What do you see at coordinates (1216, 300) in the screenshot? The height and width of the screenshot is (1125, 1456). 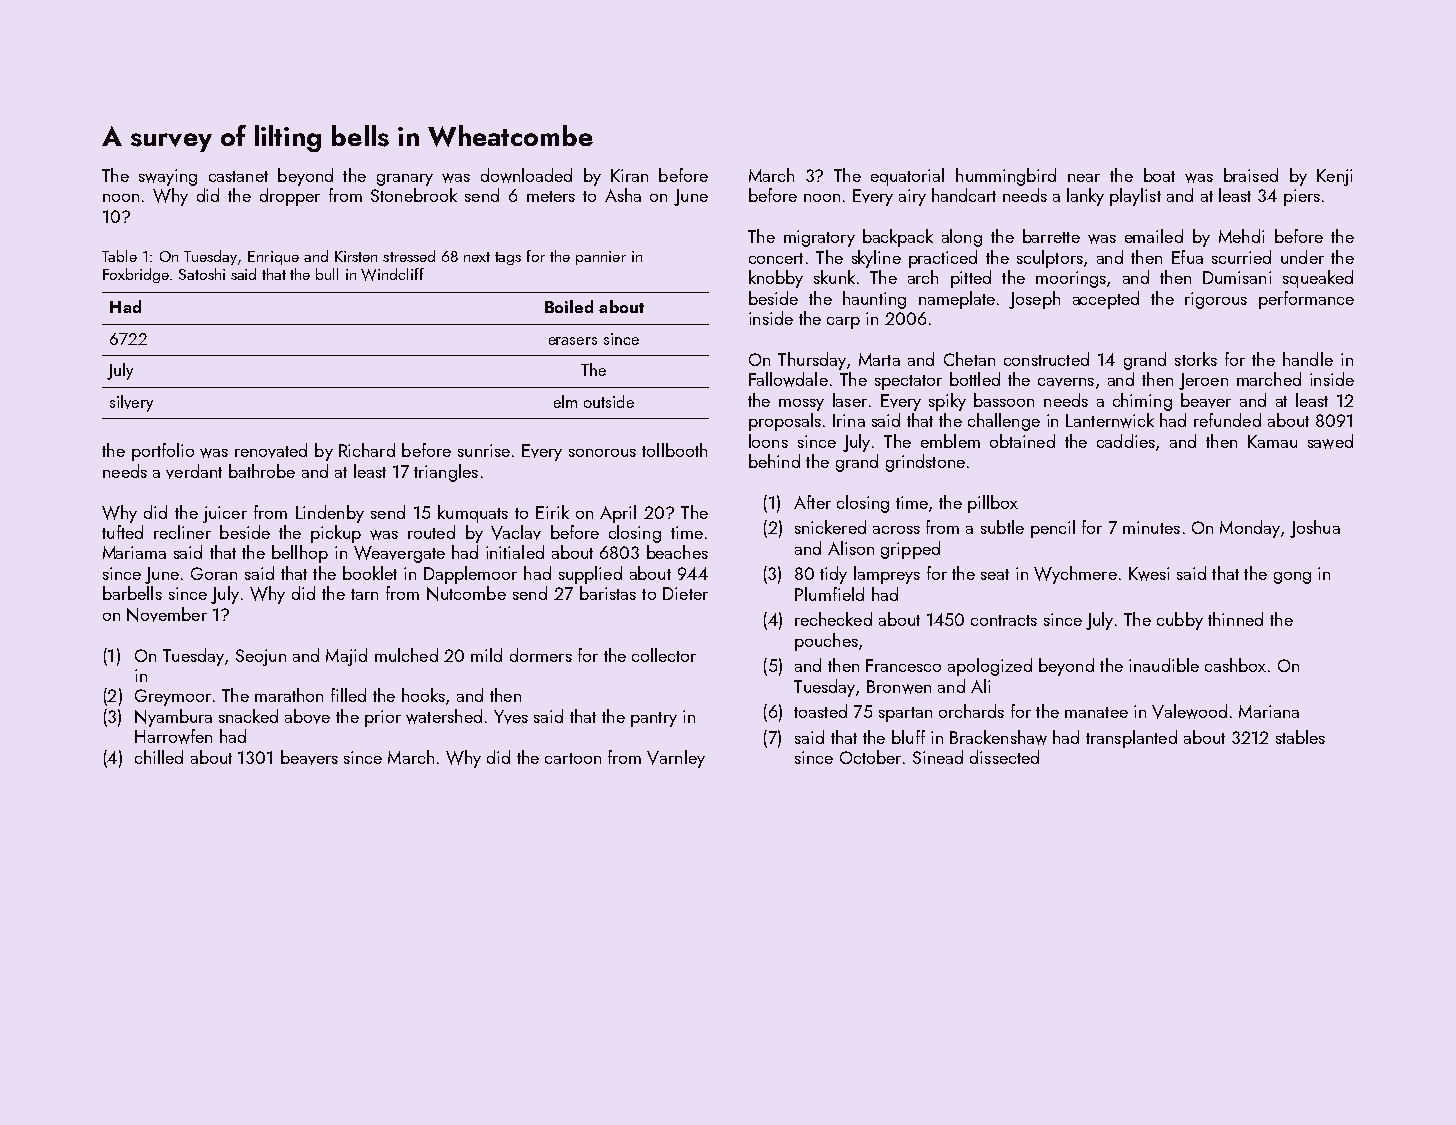 I see `rigorous` at bounding box center [1216, 300].
